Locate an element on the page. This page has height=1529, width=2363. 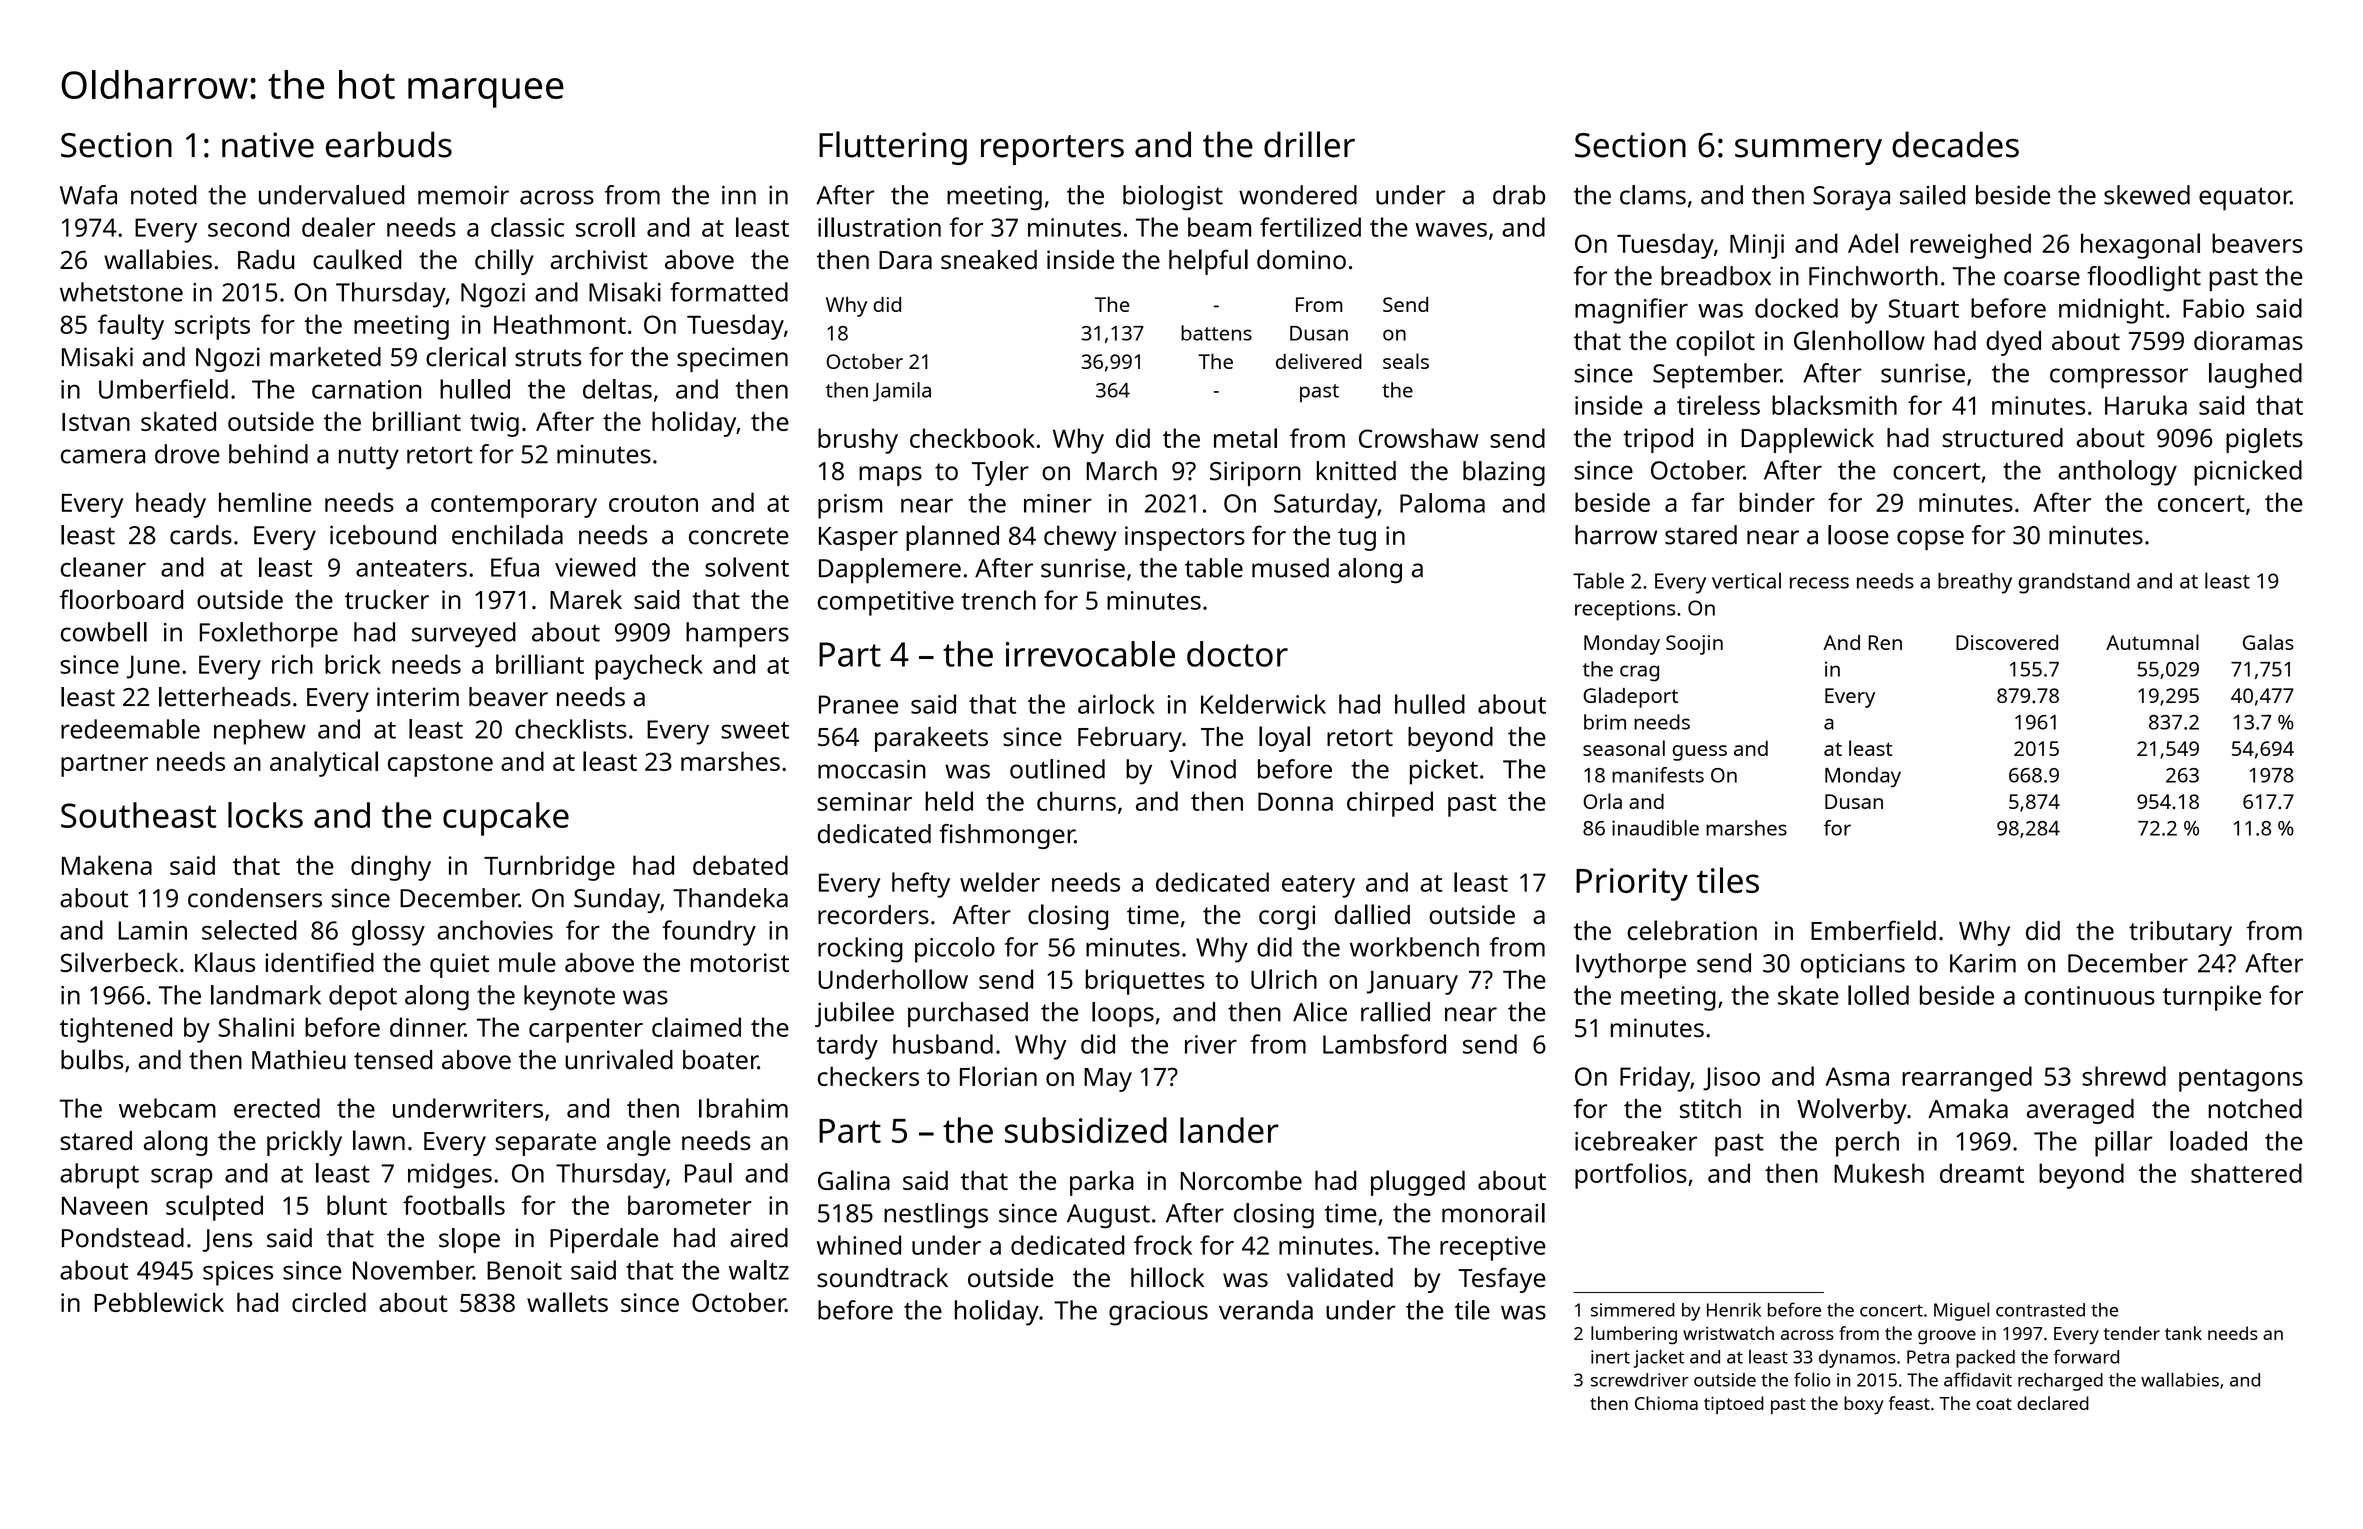
Soojin is located at coordinates (1694, 645).
